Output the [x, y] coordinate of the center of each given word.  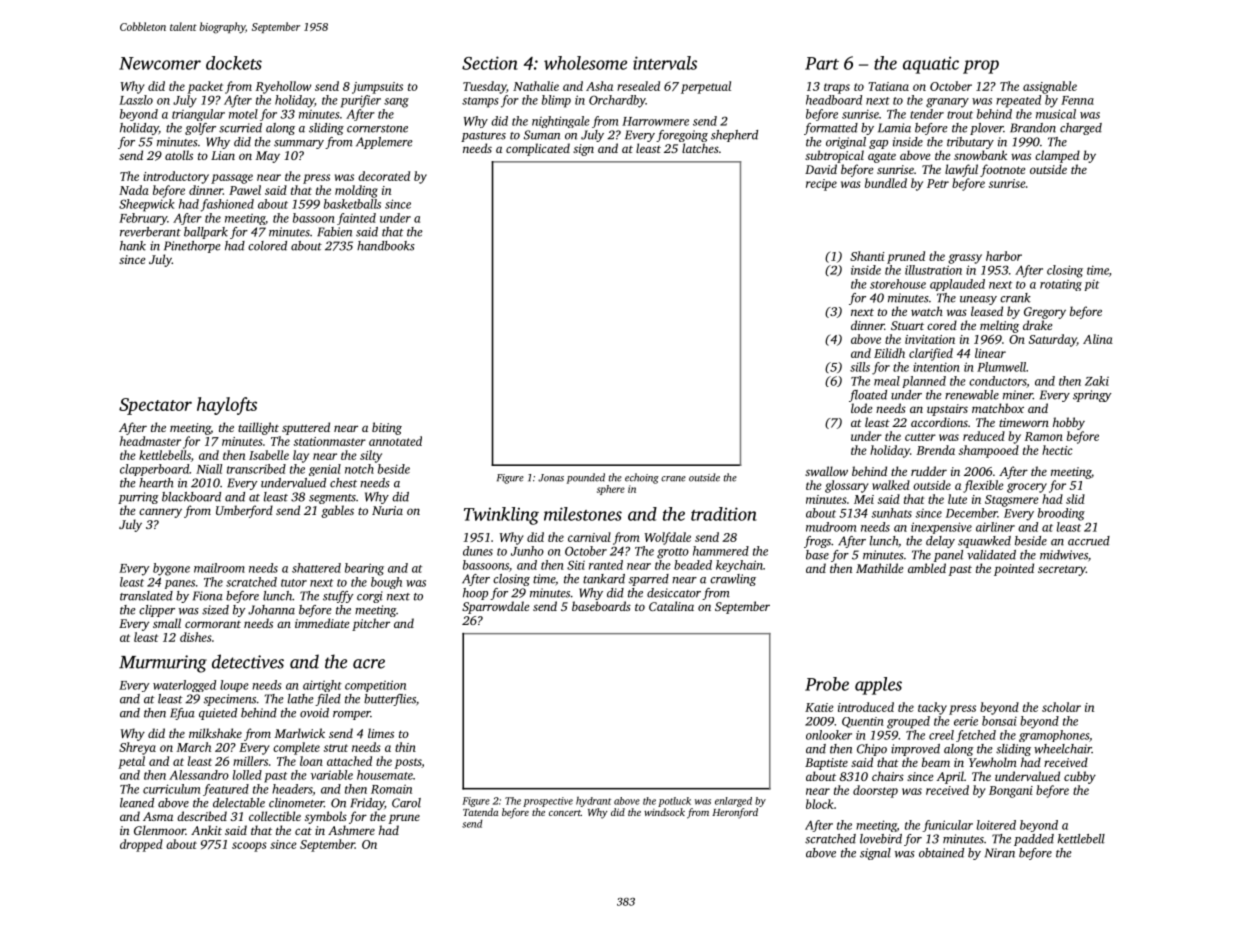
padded [1034, 840]
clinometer [296, 803]
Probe [827, 684]
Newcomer [160, 63]
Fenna [1077, 100]
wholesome [585, 63]
